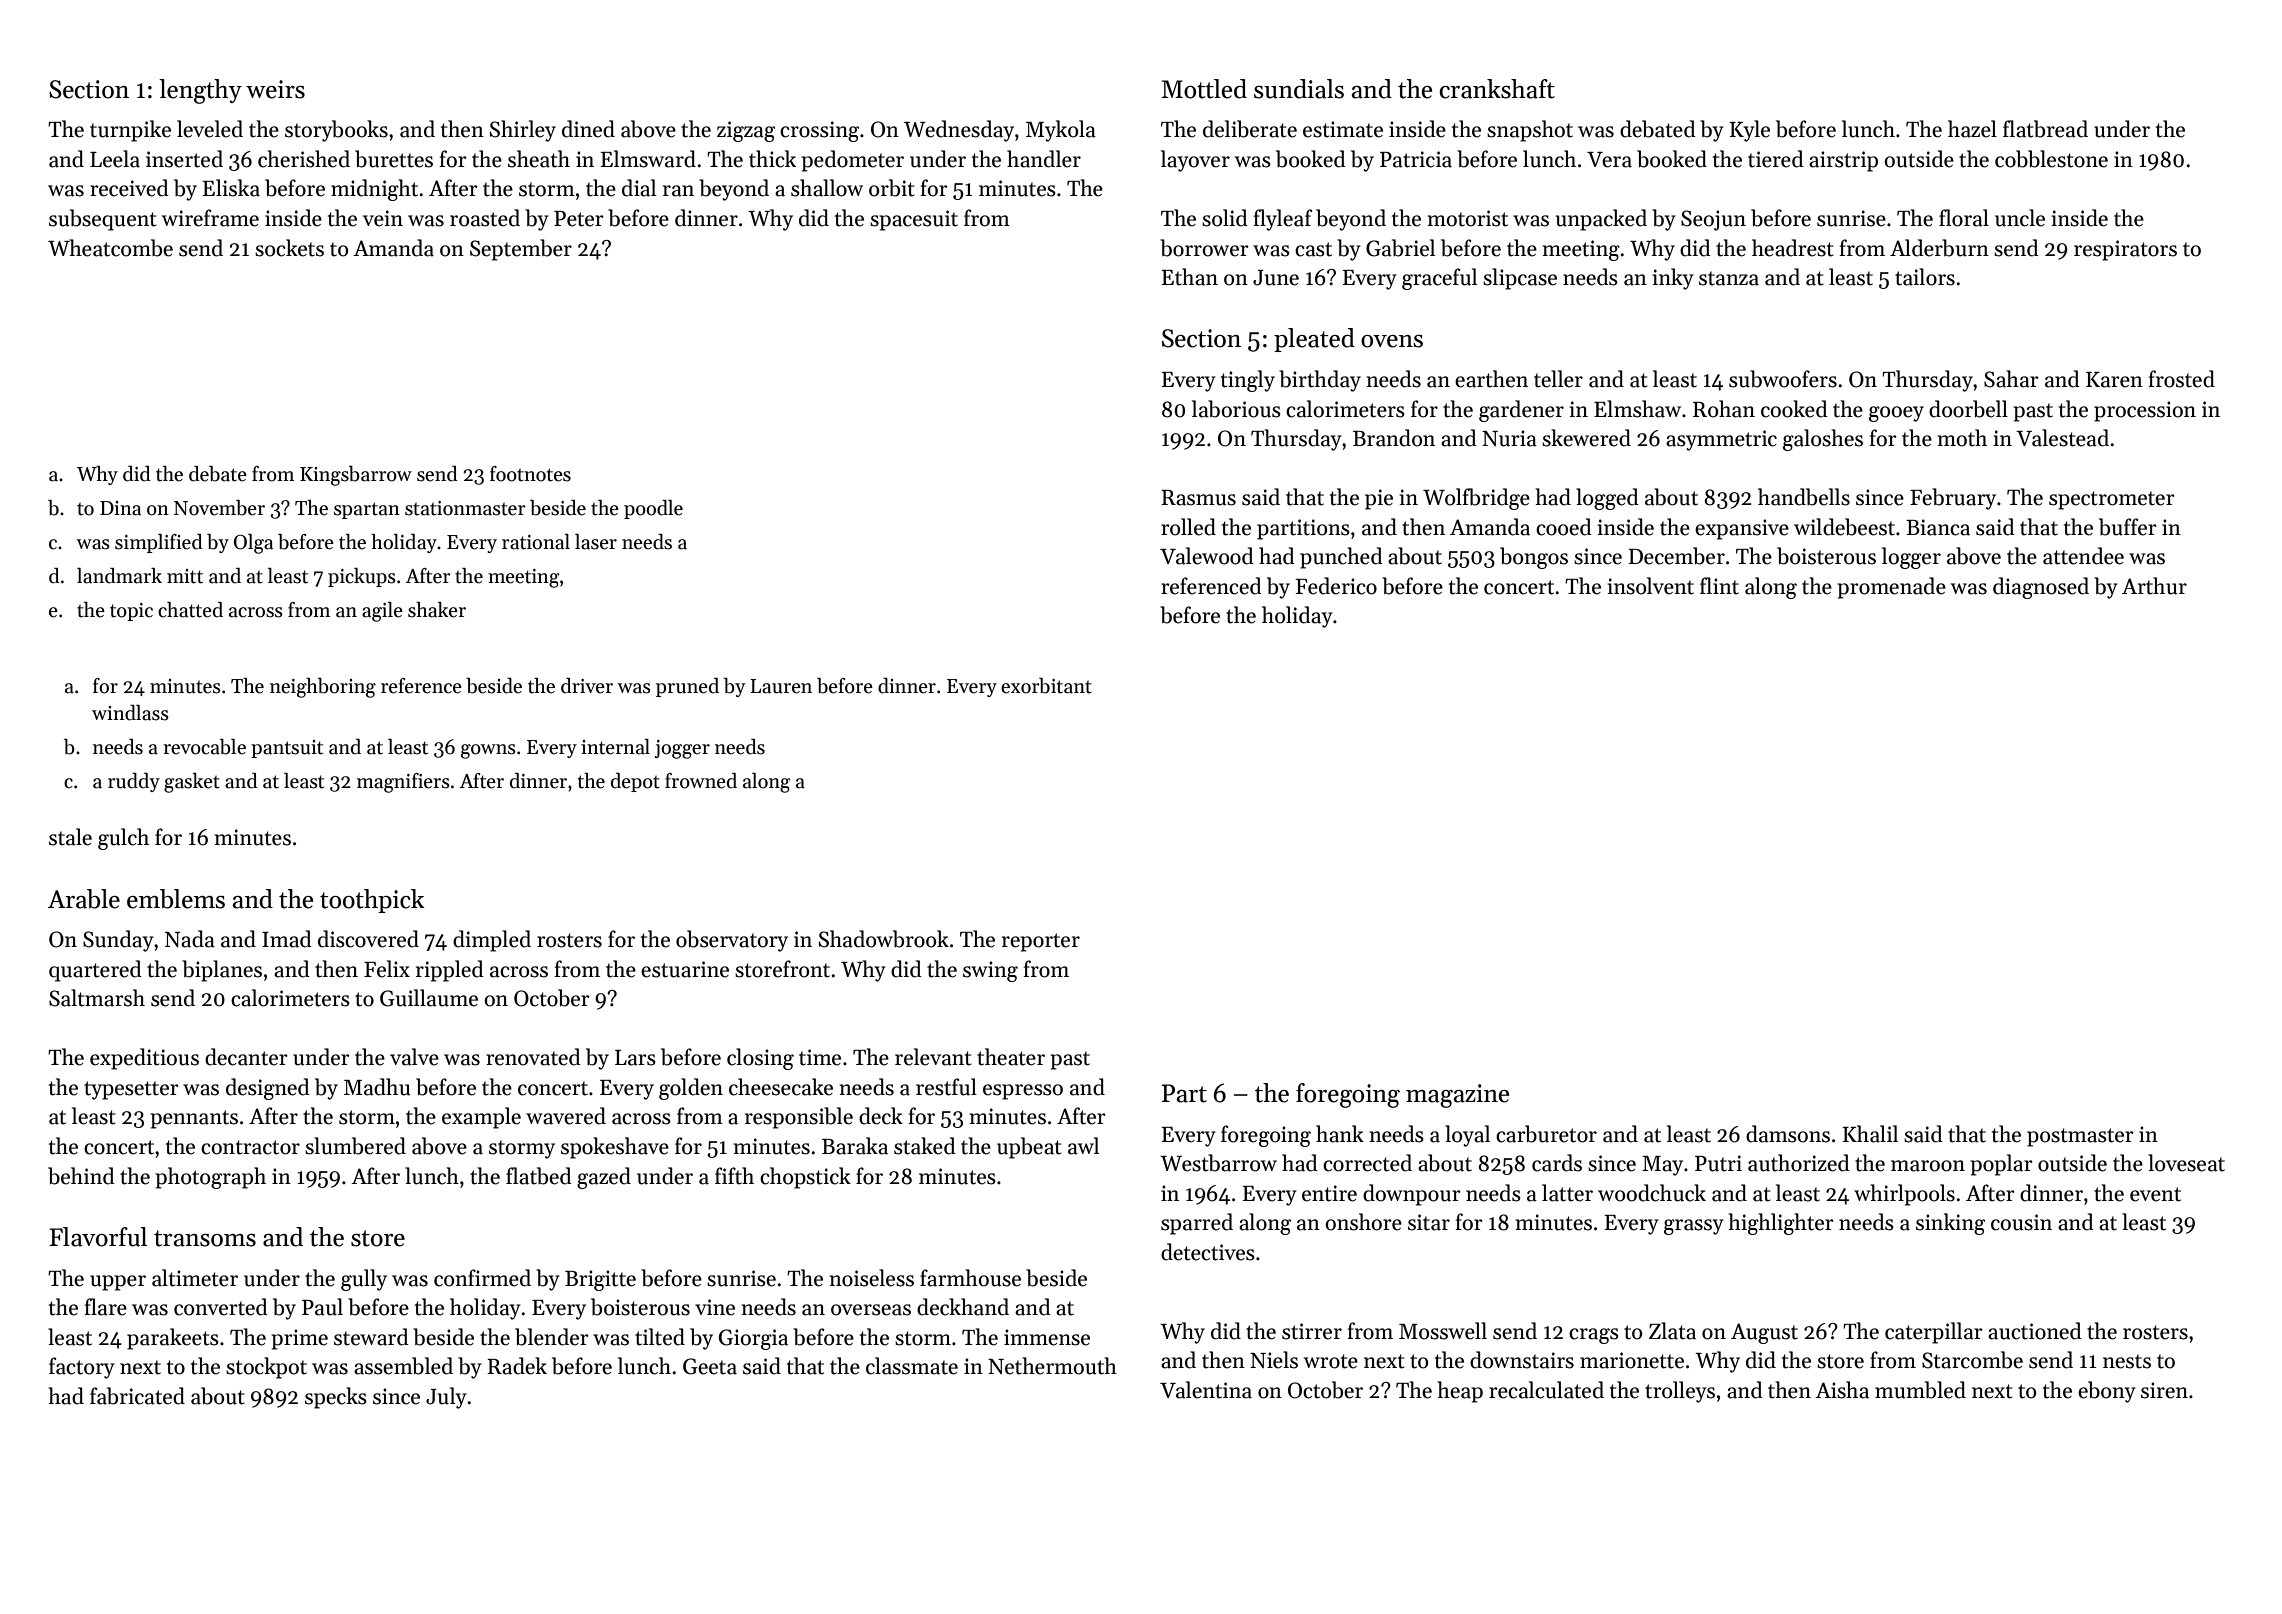 The image size is (2282, 1614). What do you see at coordinates (98, 1237) in the image?
I see `Flavorful` at bounding box center [98, 1237].
